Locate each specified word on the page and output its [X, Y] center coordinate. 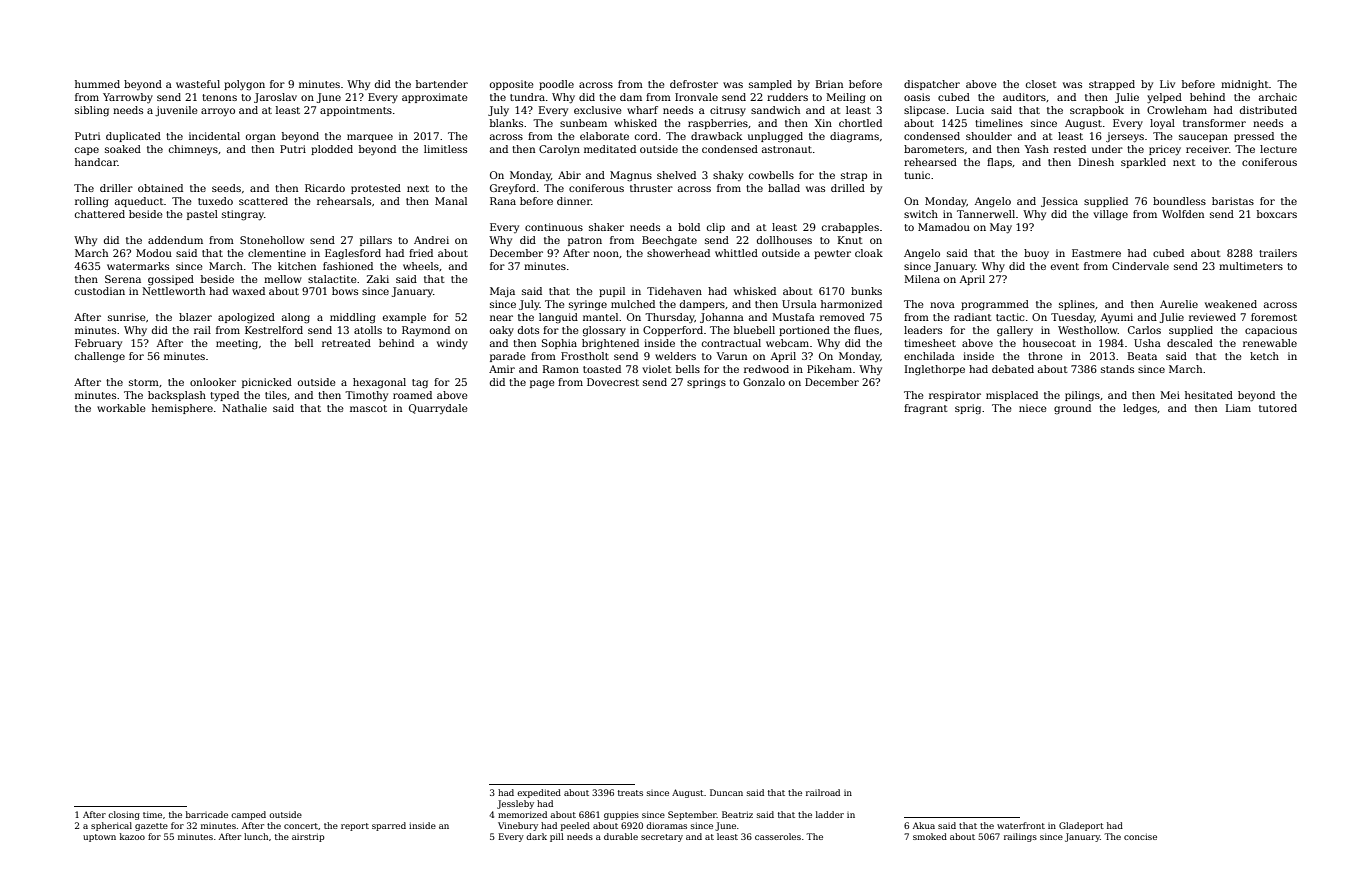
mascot [368, 408]
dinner [574, 201]
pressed [1254, 137]
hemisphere [182, 409]
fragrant [926, 409]
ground [1072, 409]
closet [1041, 84]
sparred [389, 826]
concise [1140, 836]
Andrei [431, 240]
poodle [556, 85]
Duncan [726, 792]
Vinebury [518, 826]
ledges [1140, 409]
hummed [97, 84]
